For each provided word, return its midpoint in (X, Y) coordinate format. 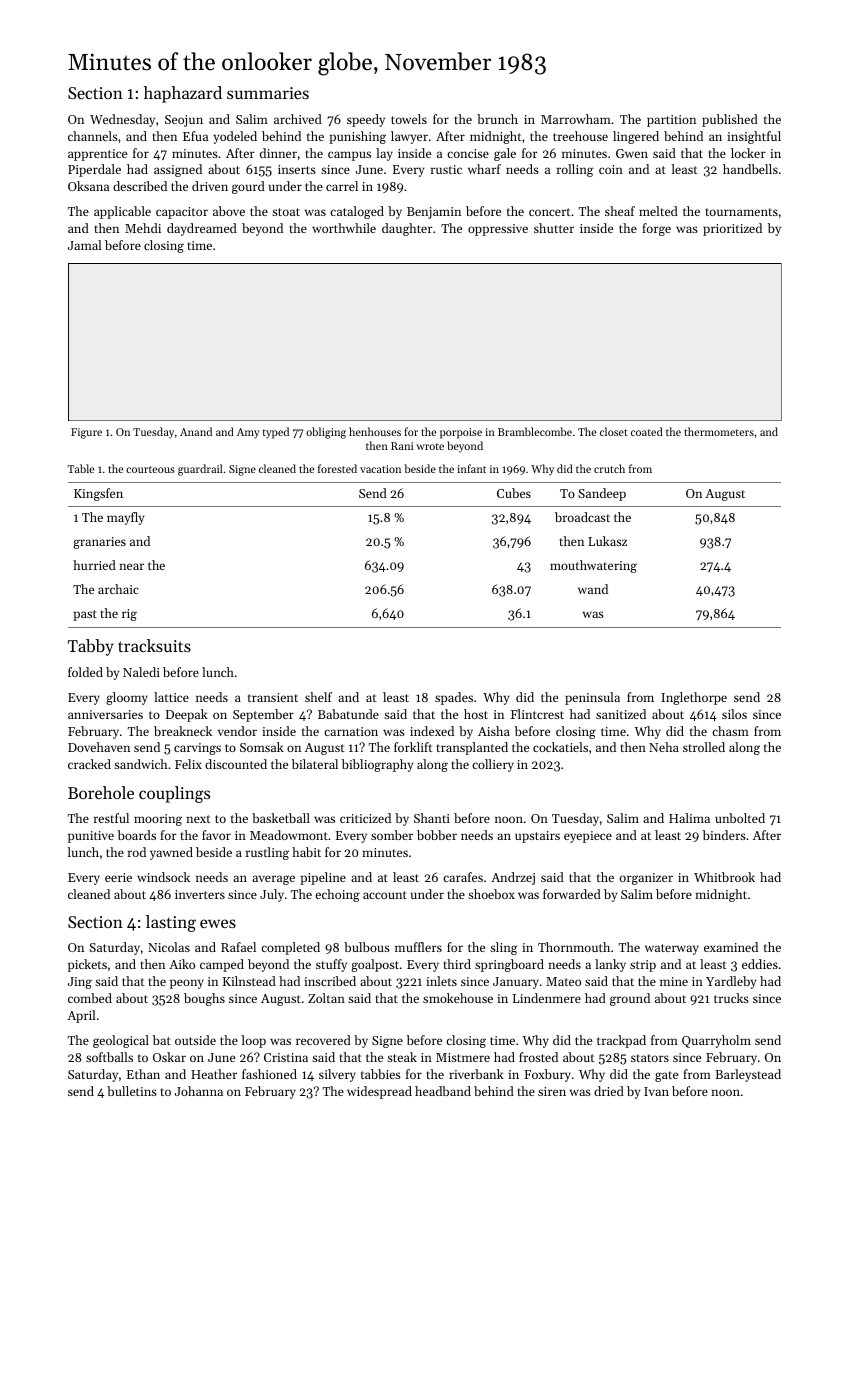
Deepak (187, 715)
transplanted (472, 748)
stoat (286, 212)
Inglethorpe (694, 698)
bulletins (132, 1091)
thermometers (719, 431)
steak (402, 1057)
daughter (407, 229)
